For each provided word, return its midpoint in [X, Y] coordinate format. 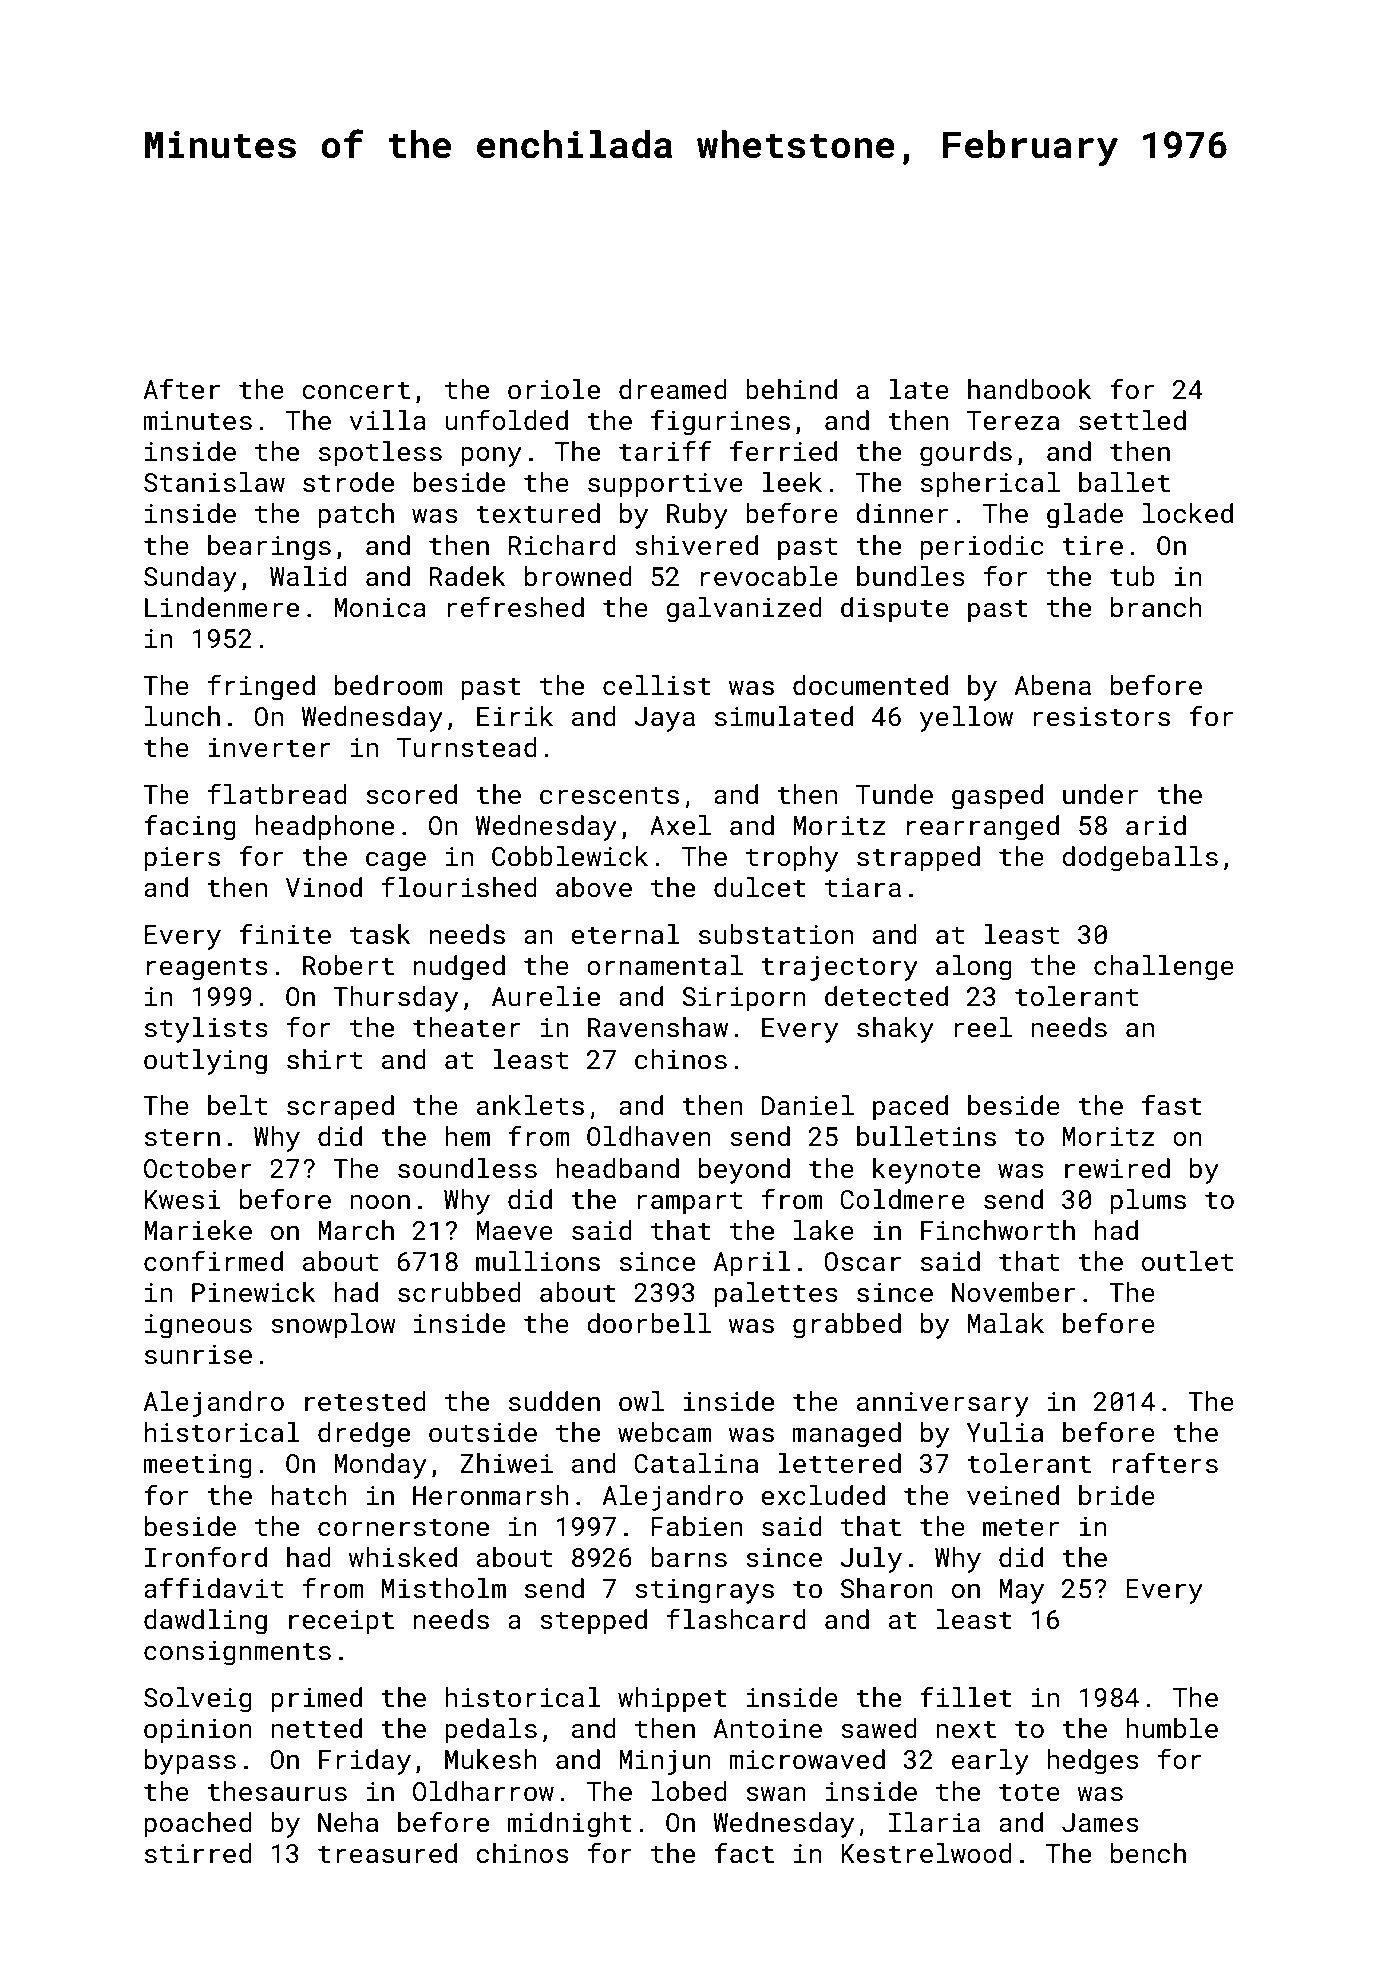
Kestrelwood [926, 1853]
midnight [570, 1825]
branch [1156, 607]
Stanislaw [214, 482]
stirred [198, 1853]
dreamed [673, 389]
